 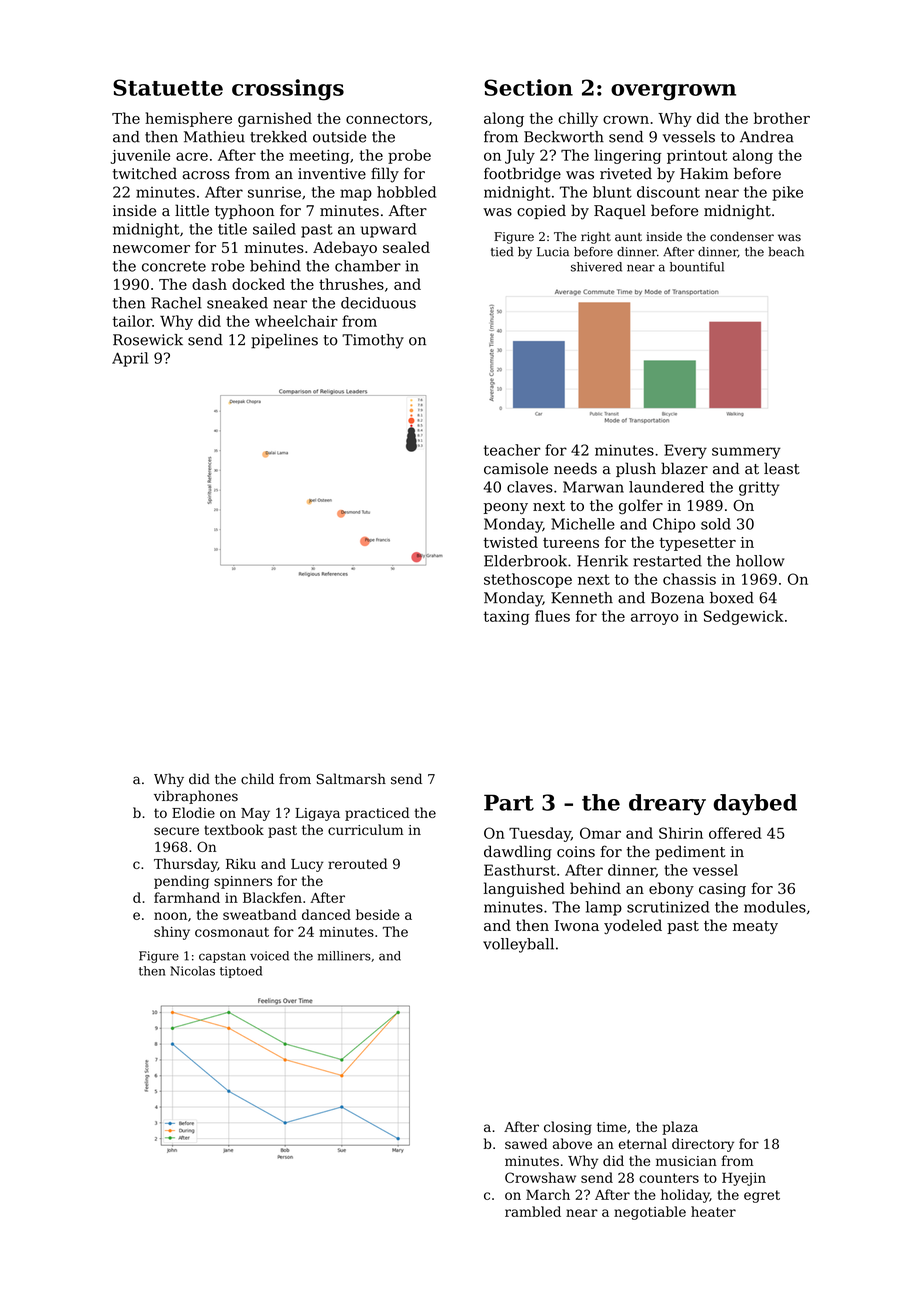 I want to click on Statuette, so click(x=168, y=87).
